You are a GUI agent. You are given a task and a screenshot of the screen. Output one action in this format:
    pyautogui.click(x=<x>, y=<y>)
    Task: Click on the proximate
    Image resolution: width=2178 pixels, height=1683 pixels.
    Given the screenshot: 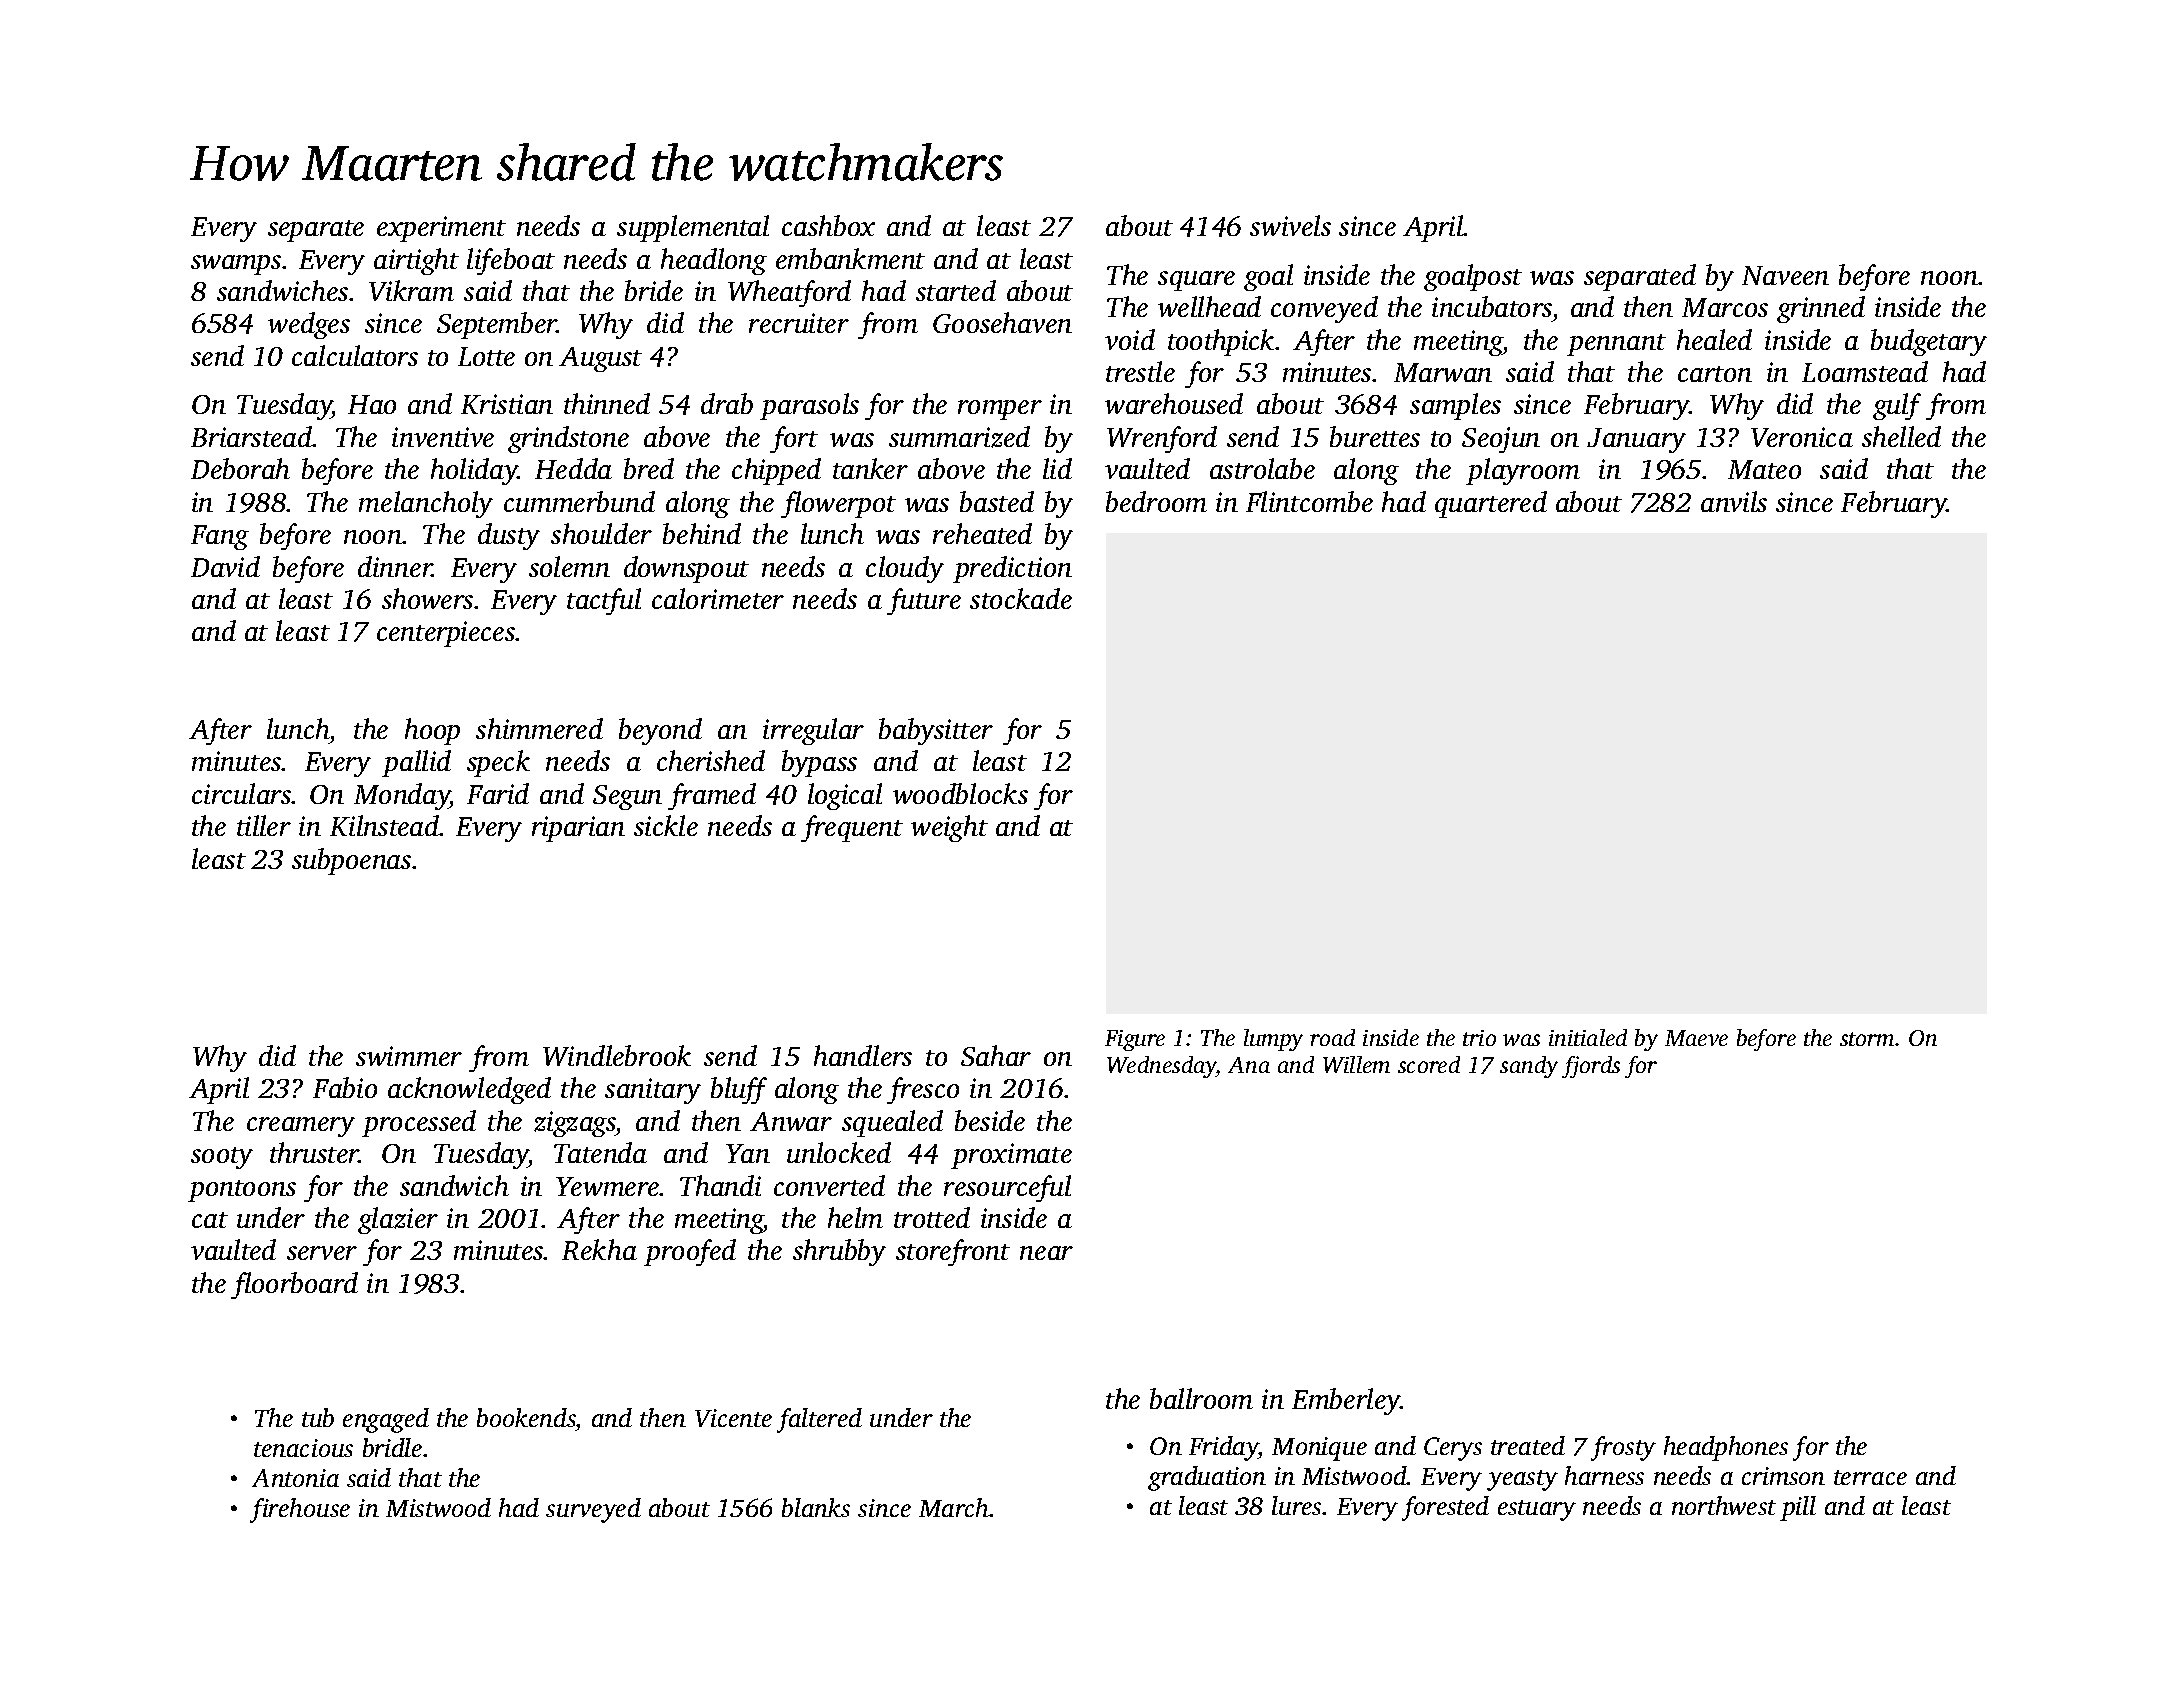 What is the action you would take?
    pyautogui.click(x=1011, y=1156)
